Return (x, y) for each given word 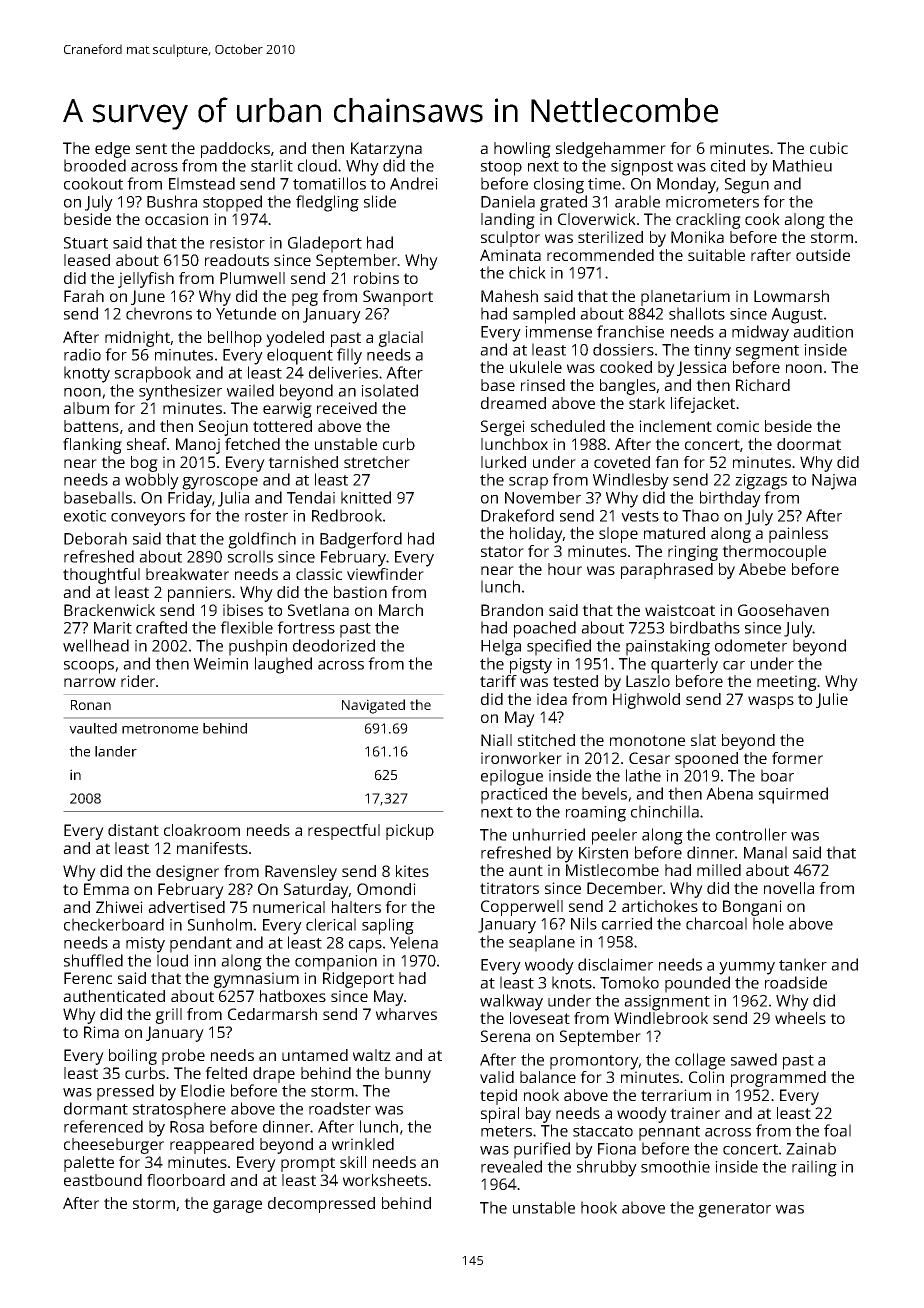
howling (522, 150)
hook (599, 1207)
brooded (95, 165)
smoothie (675, 1166)
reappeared (212, 1146)
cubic (829, 148)
